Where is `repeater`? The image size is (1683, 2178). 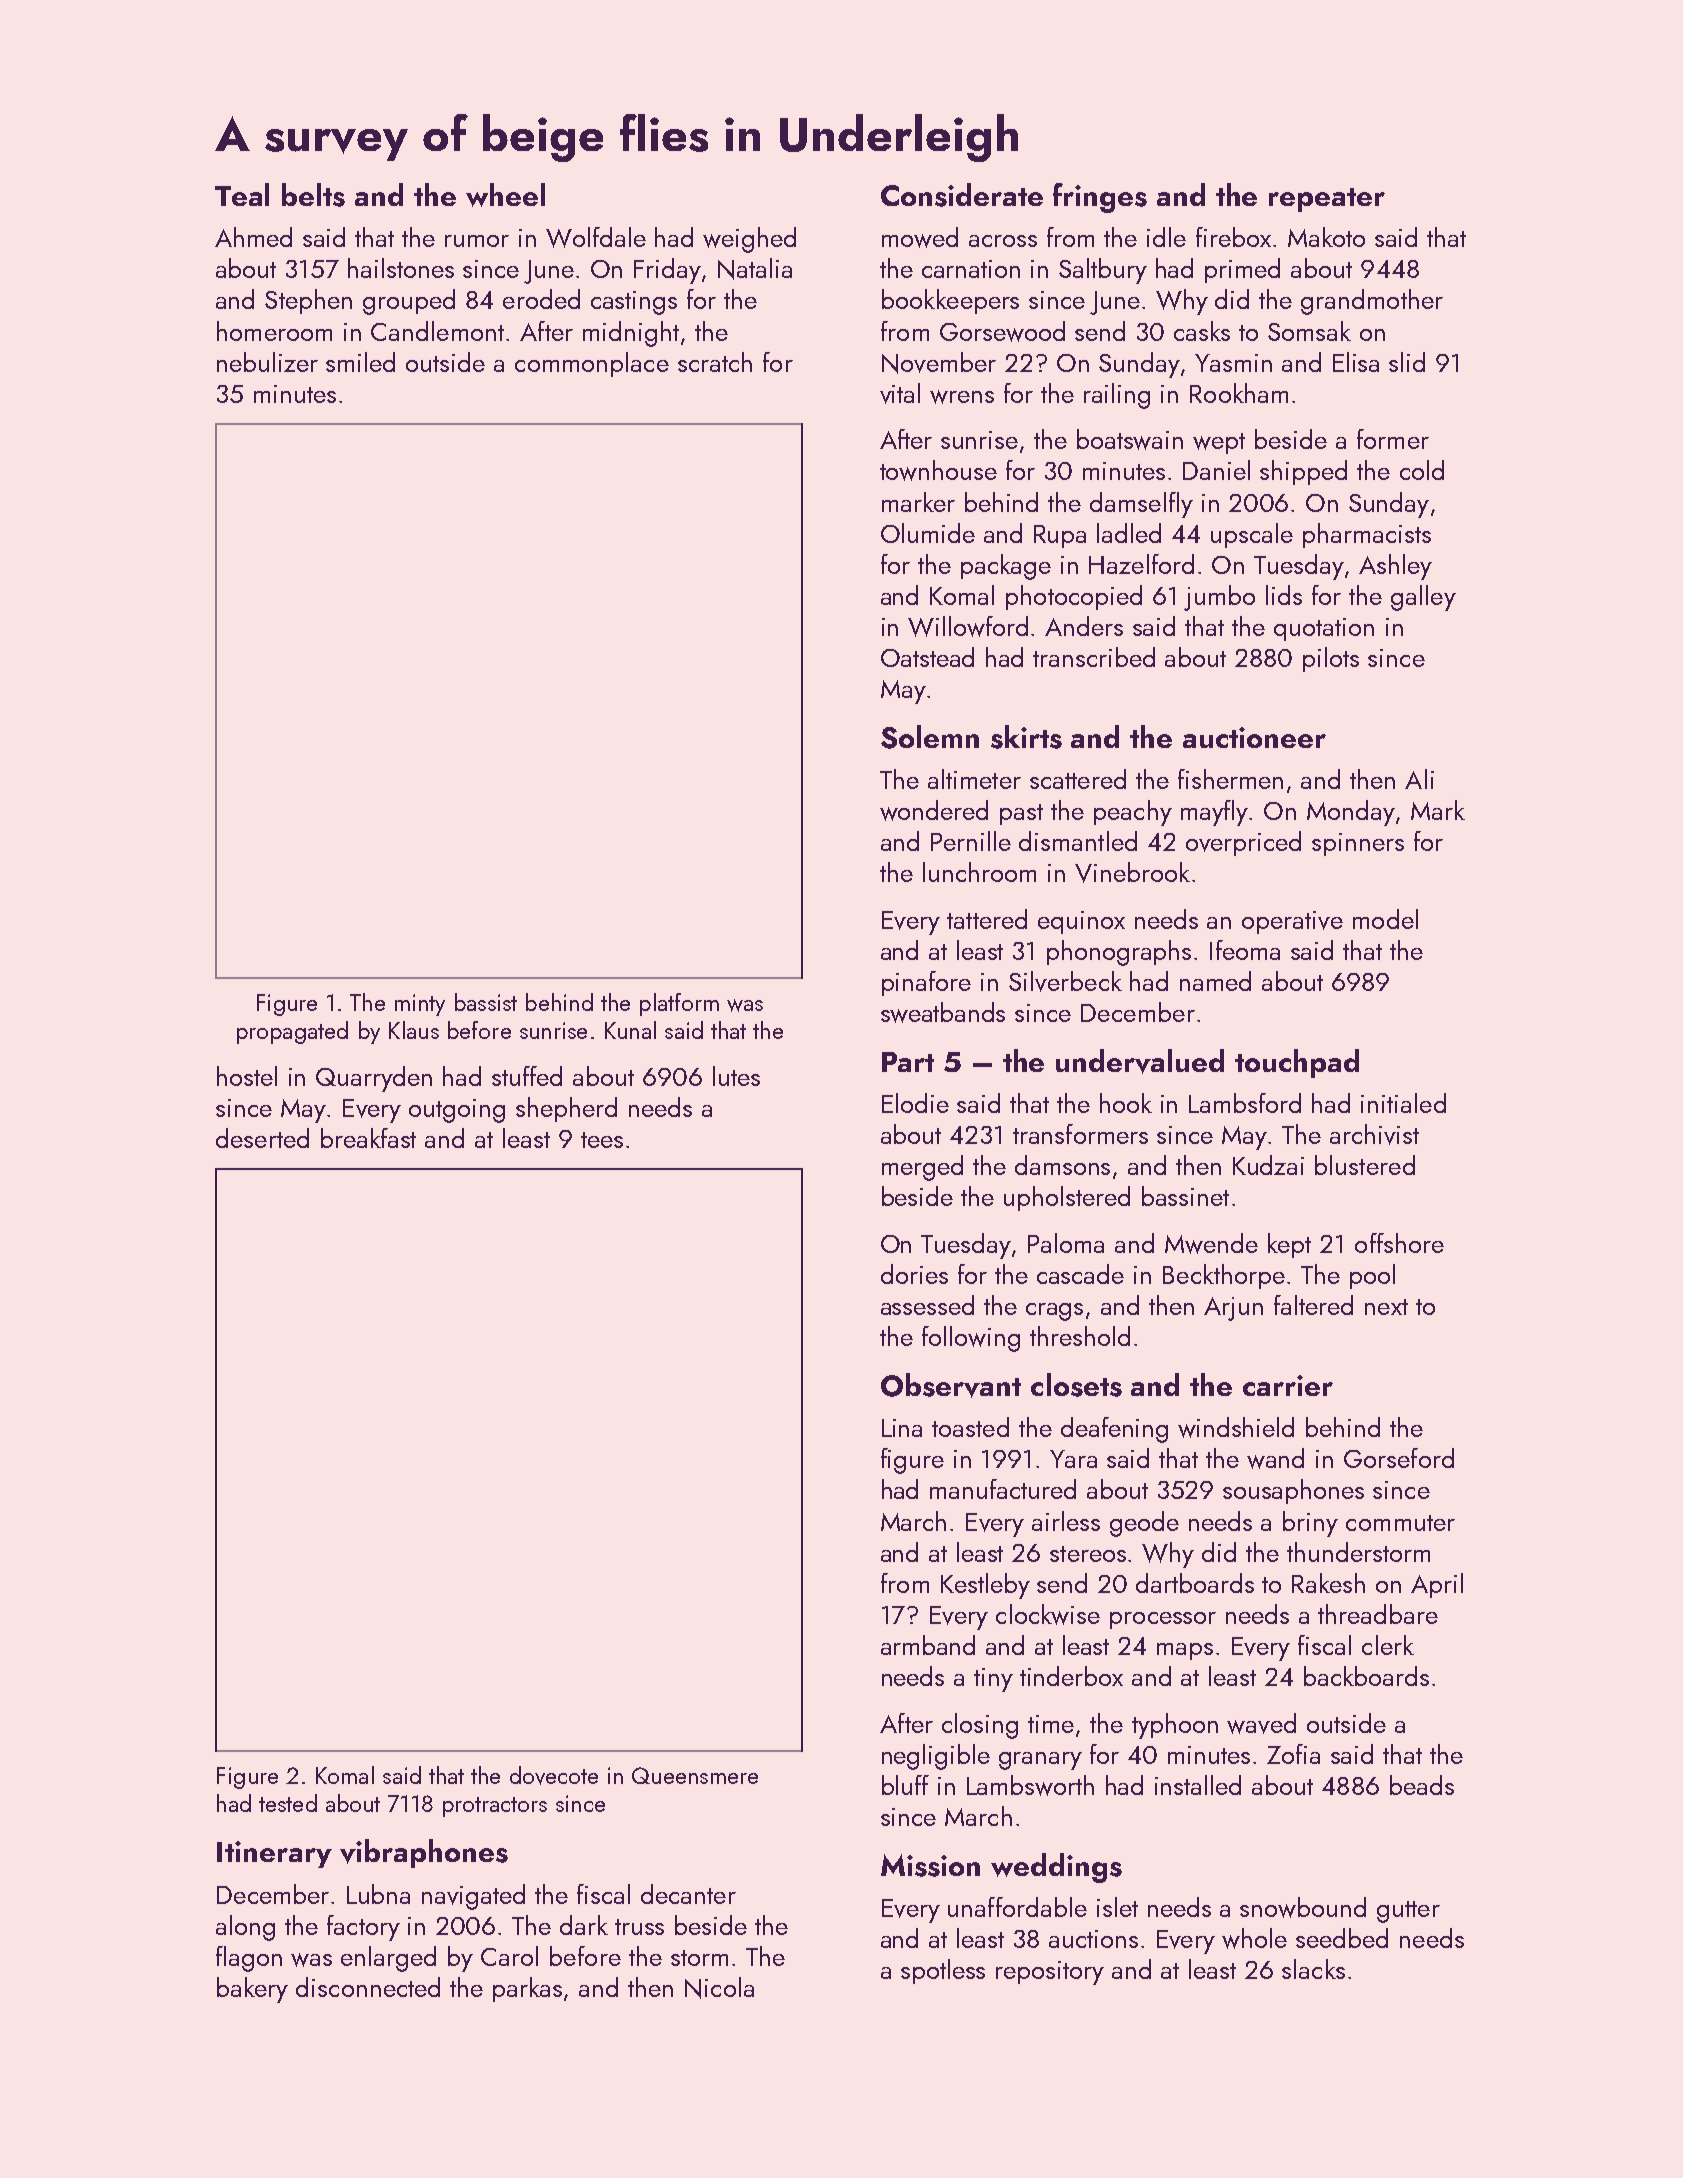 repeater is located at coordinates (1327, 200).
